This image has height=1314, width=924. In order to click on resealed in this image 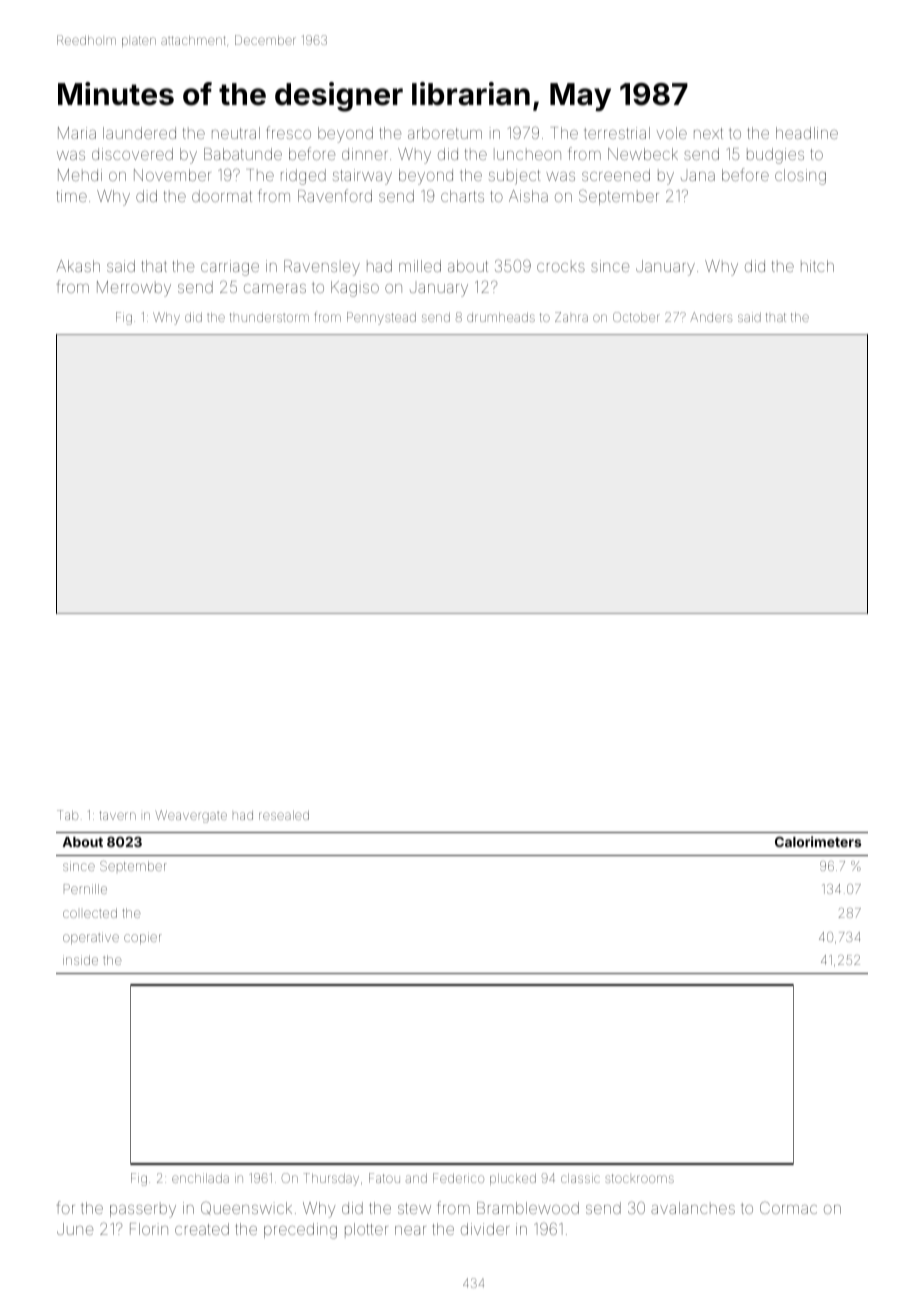, I will do `click(284, 815)`.
